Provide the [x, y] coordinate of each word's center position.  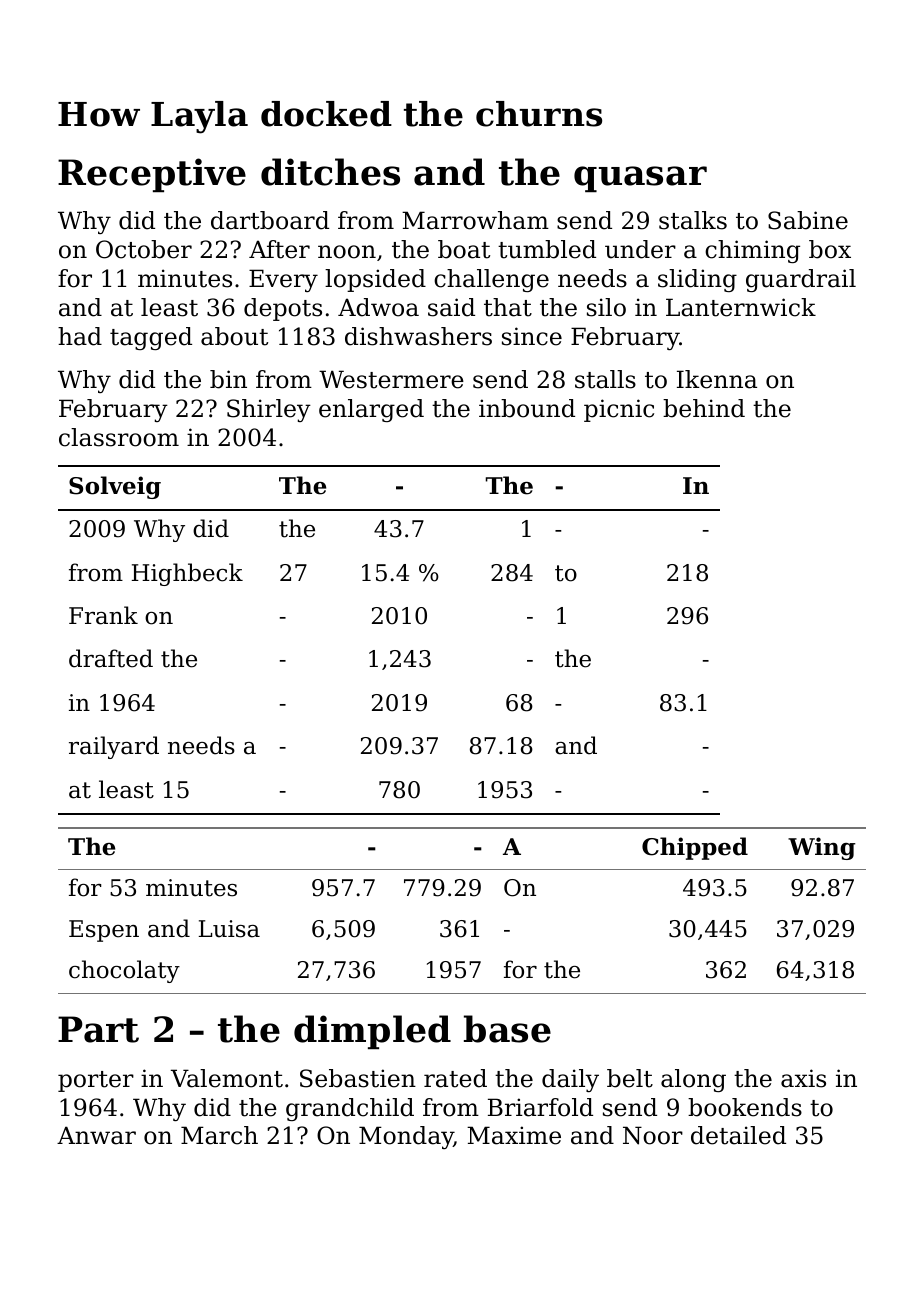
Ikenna [717, 379]
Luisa [229, 929]
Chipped [695, 848]
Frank [103, 615]
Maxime [514, 1135]
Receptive [152, 175]
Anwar [96, 1135]
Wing [822, 848]
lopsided [375, 280]
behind [704, 408]
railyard [114, 747]
